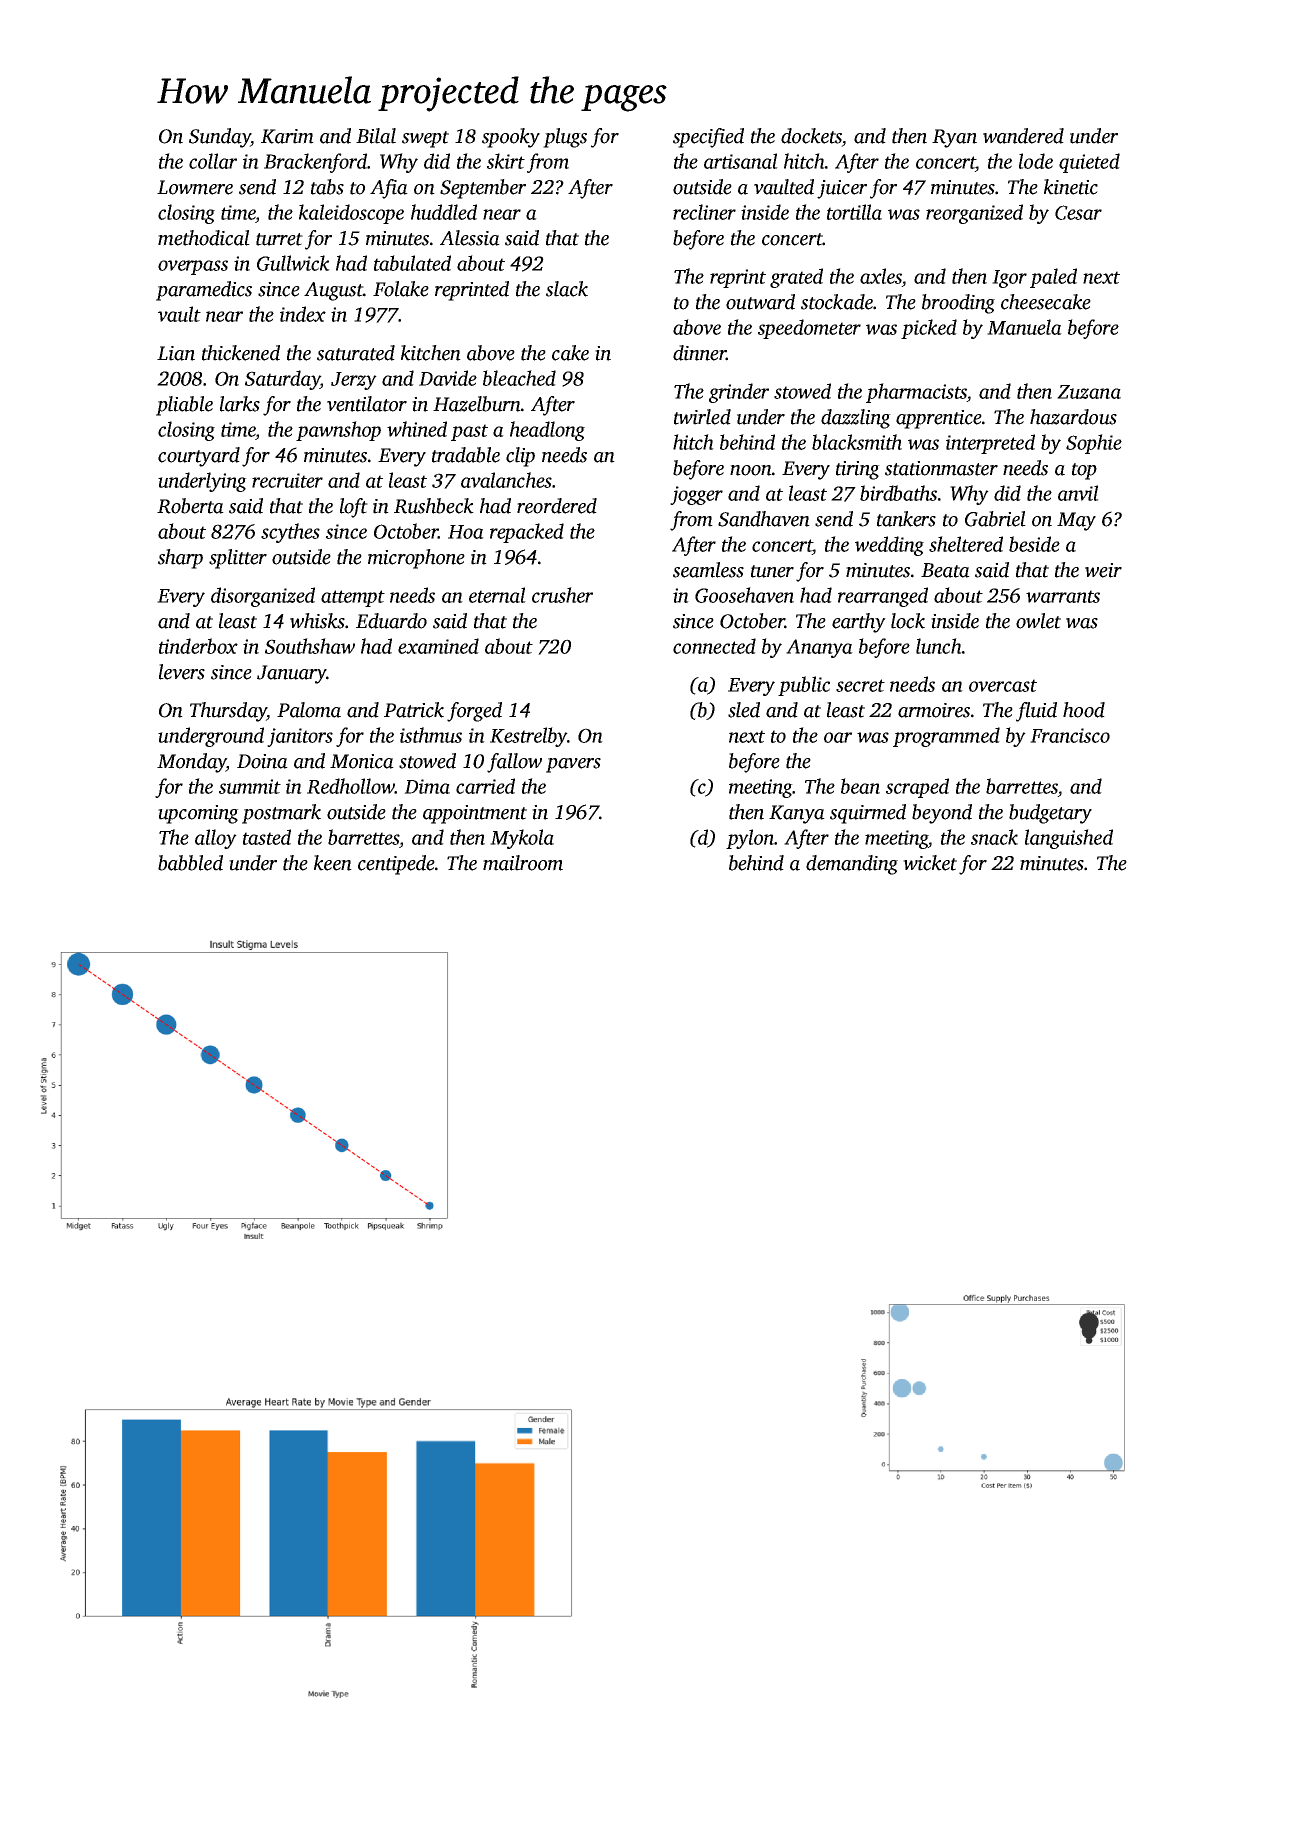 The width and height of the document is (1293, 1828). I want to click on quieted, so click(1089, 163).
